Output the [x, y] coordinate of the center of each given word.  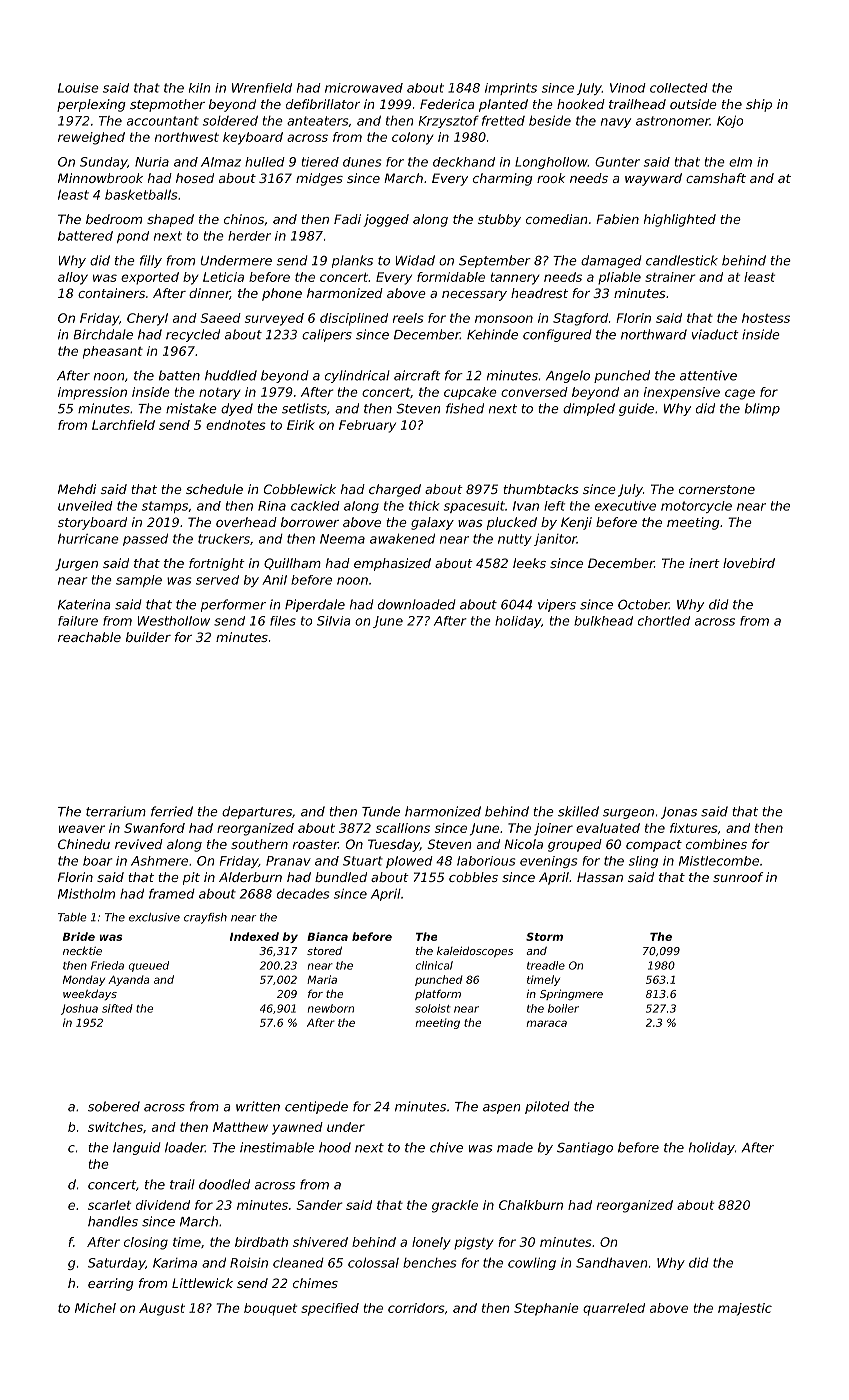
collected [679, 88]
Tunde [381, 811]
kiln [199, 88]
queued [149, 966]
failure [78, 621]
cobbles [473, 877]
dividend [163, 1205]
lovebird [749, 563]
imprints [511, 89]
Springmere [571, 994]
